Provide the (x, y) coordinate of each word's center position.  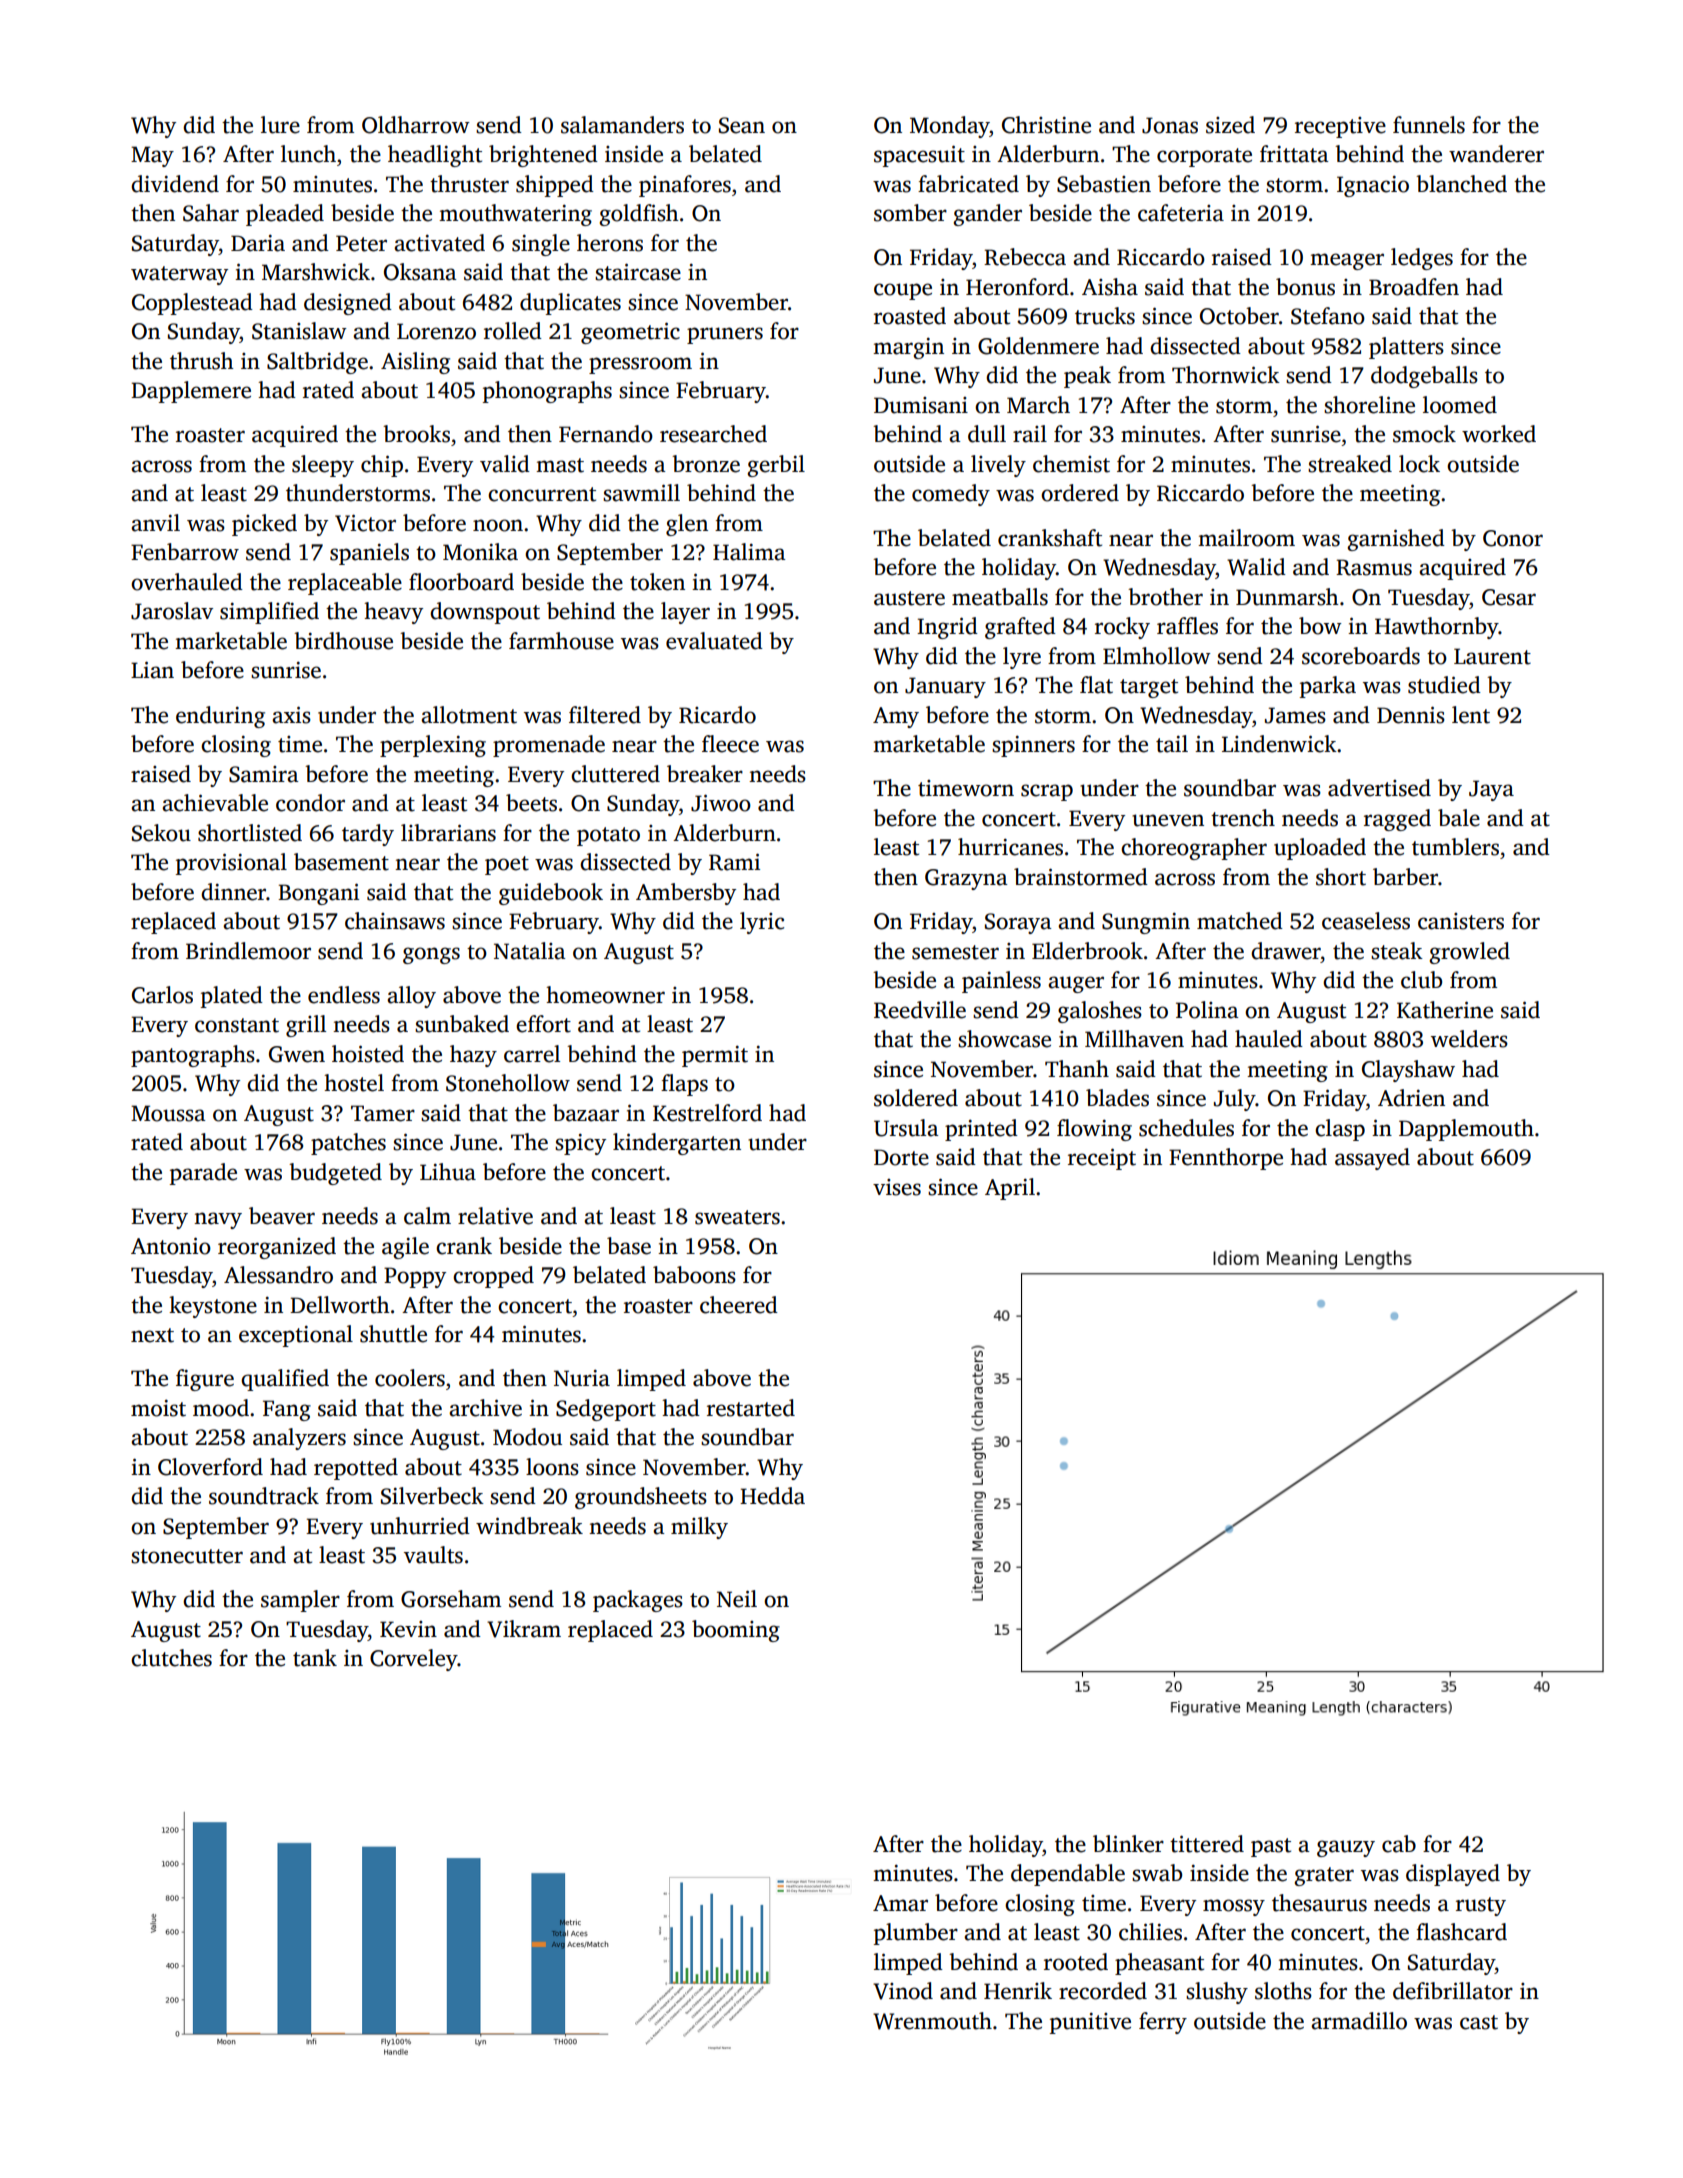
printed (981, 1130)
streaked (1350, 464)
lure (280, 125)
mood (221, 1408)
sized (1230, 125)
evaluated (714, 641)
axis (291, 715)
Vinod (903, 1991)
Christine (1046, 125)
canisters (1461, 921)
